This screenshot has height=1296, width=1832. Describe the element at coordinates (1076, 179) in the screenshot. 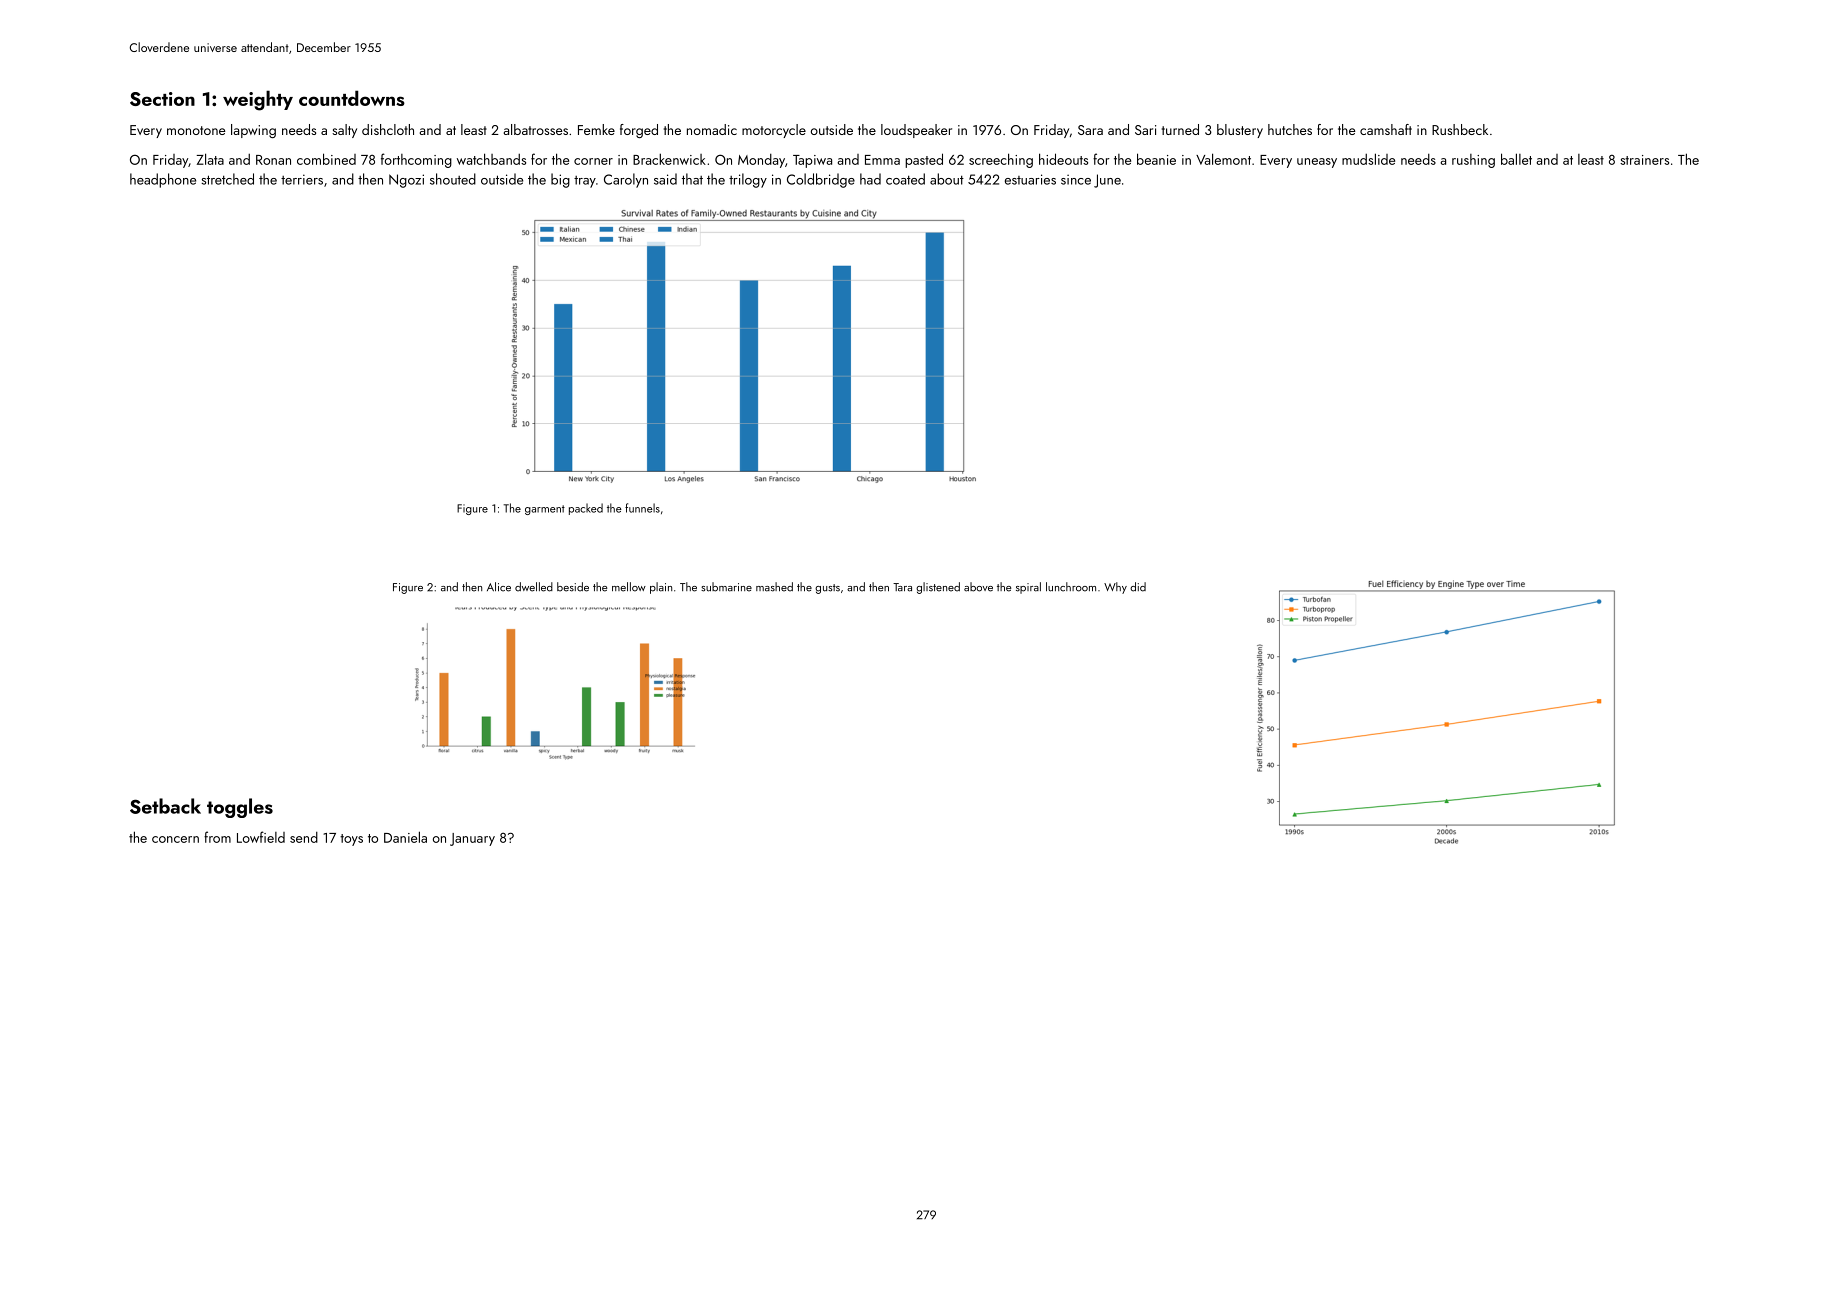

I see `since` at that location.
